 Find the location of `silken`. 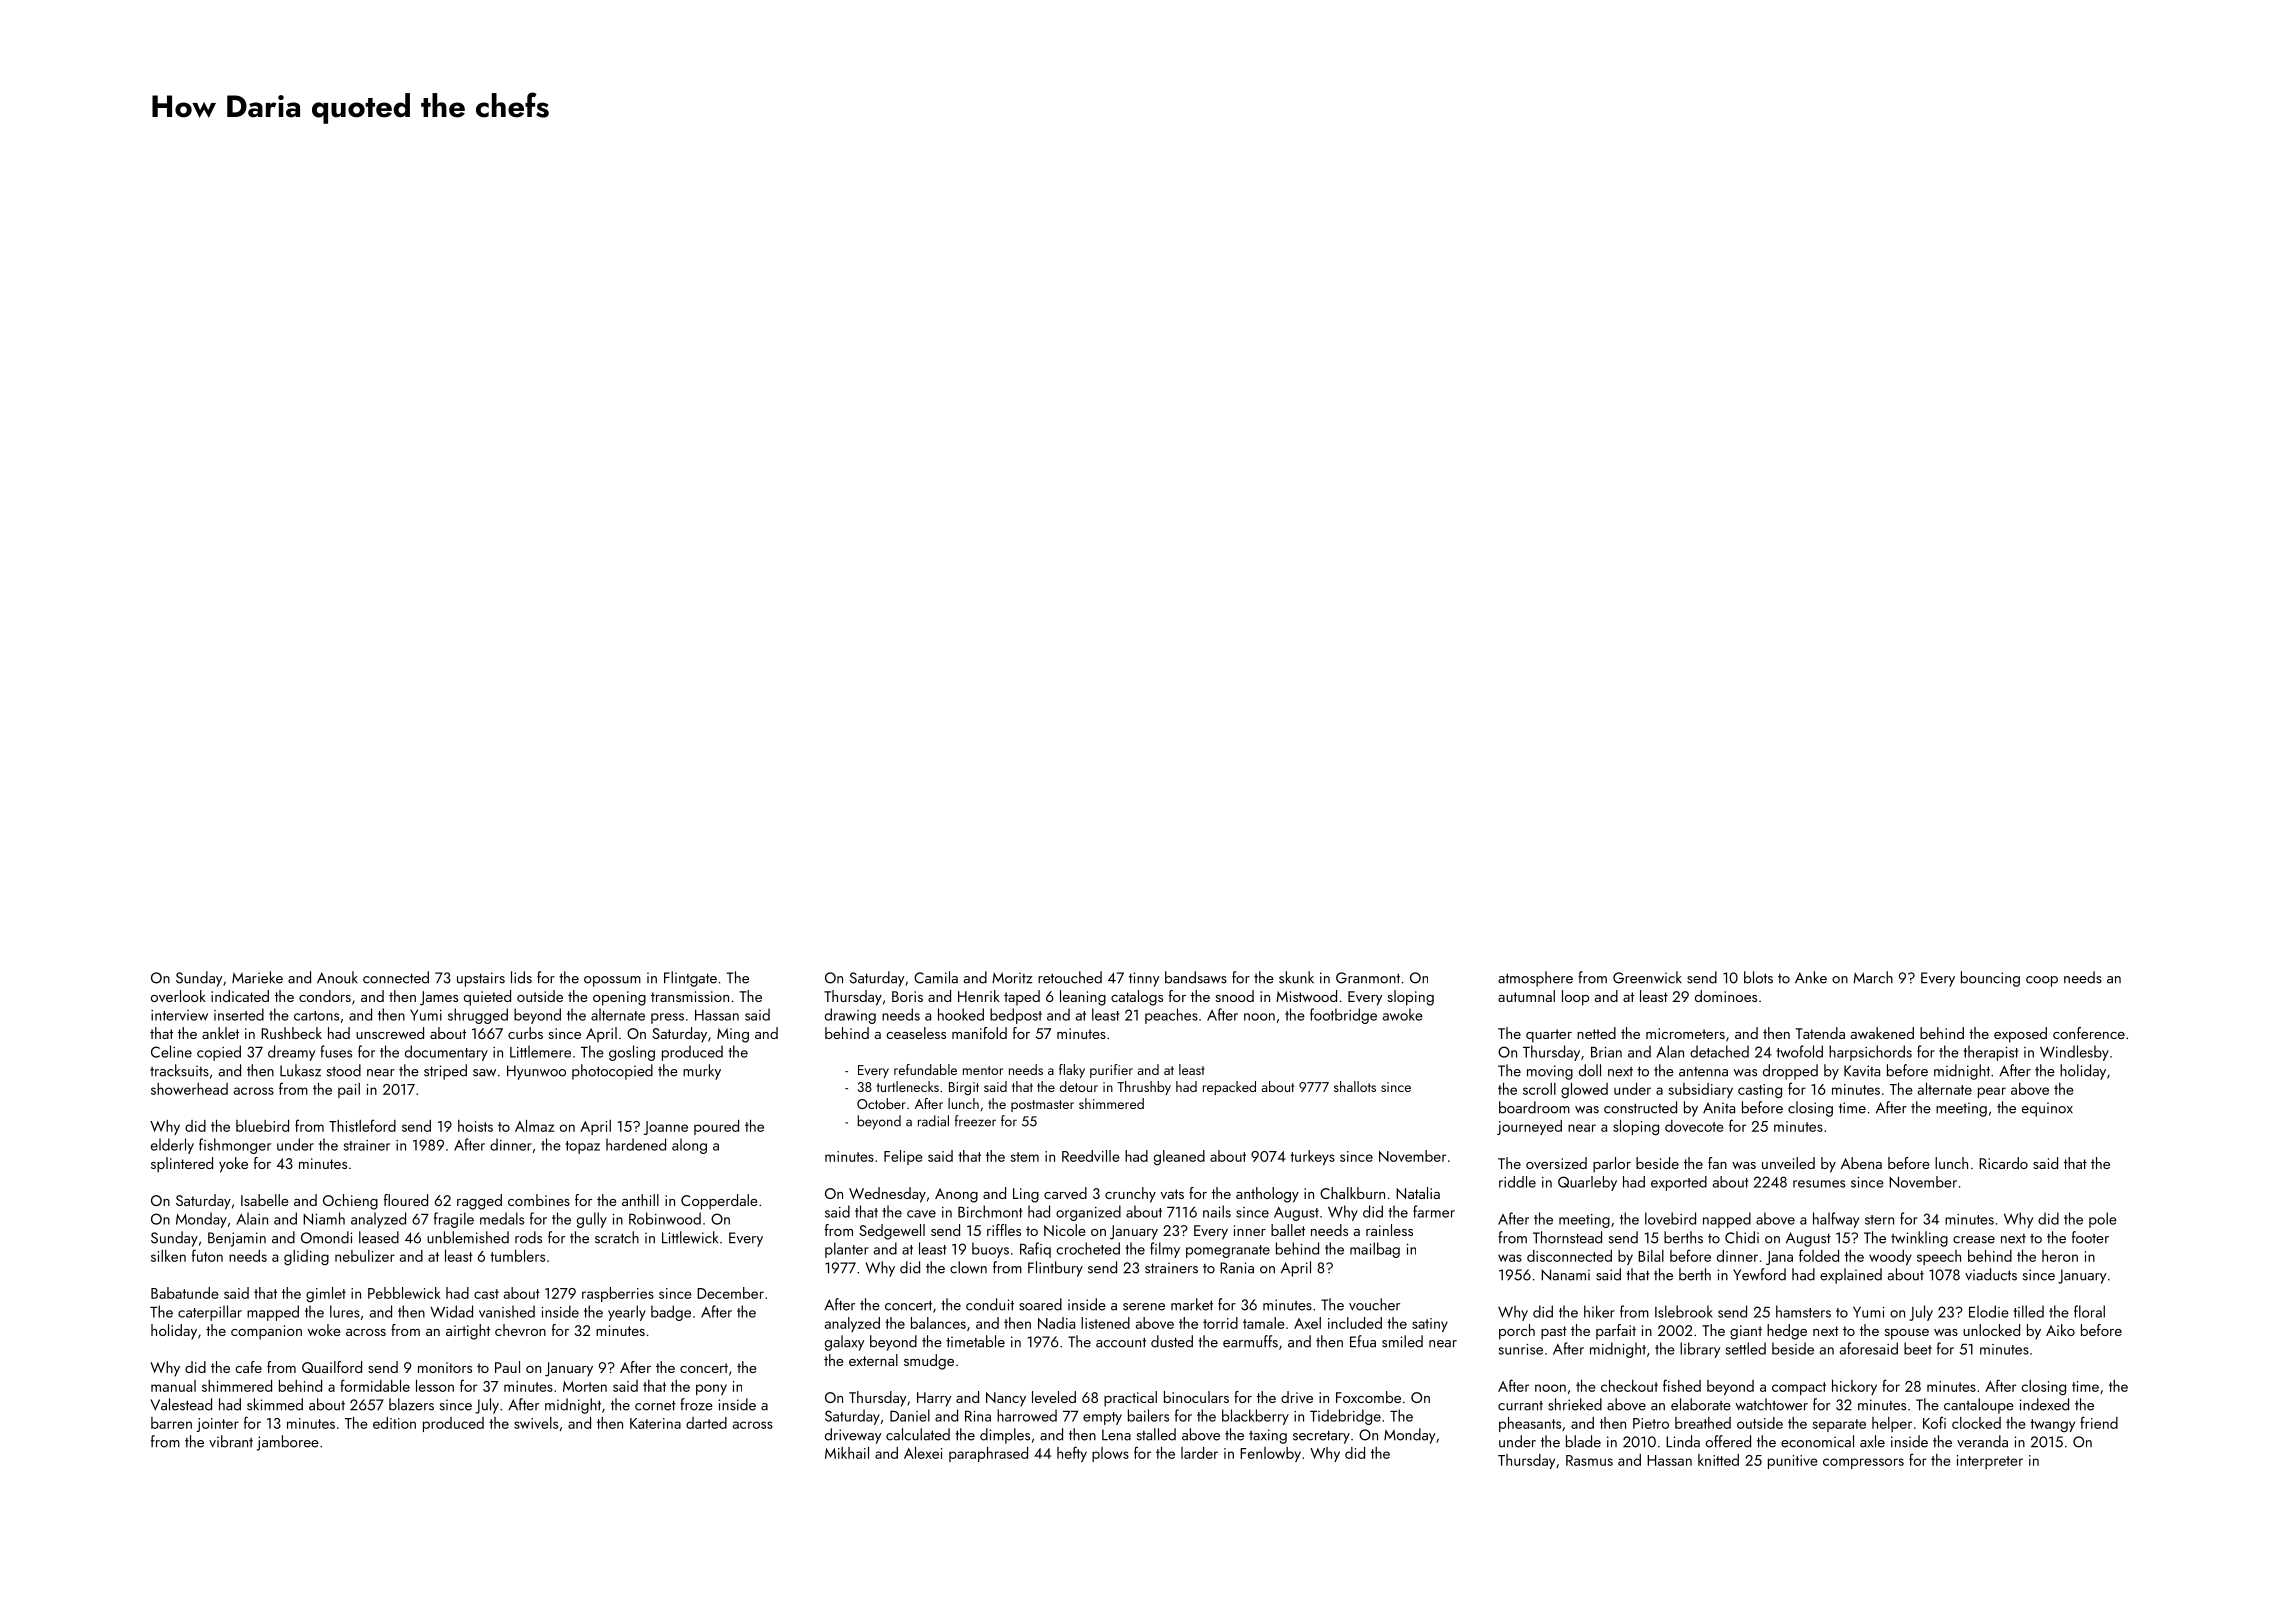

silken is located at coordinates (168, 1256).
